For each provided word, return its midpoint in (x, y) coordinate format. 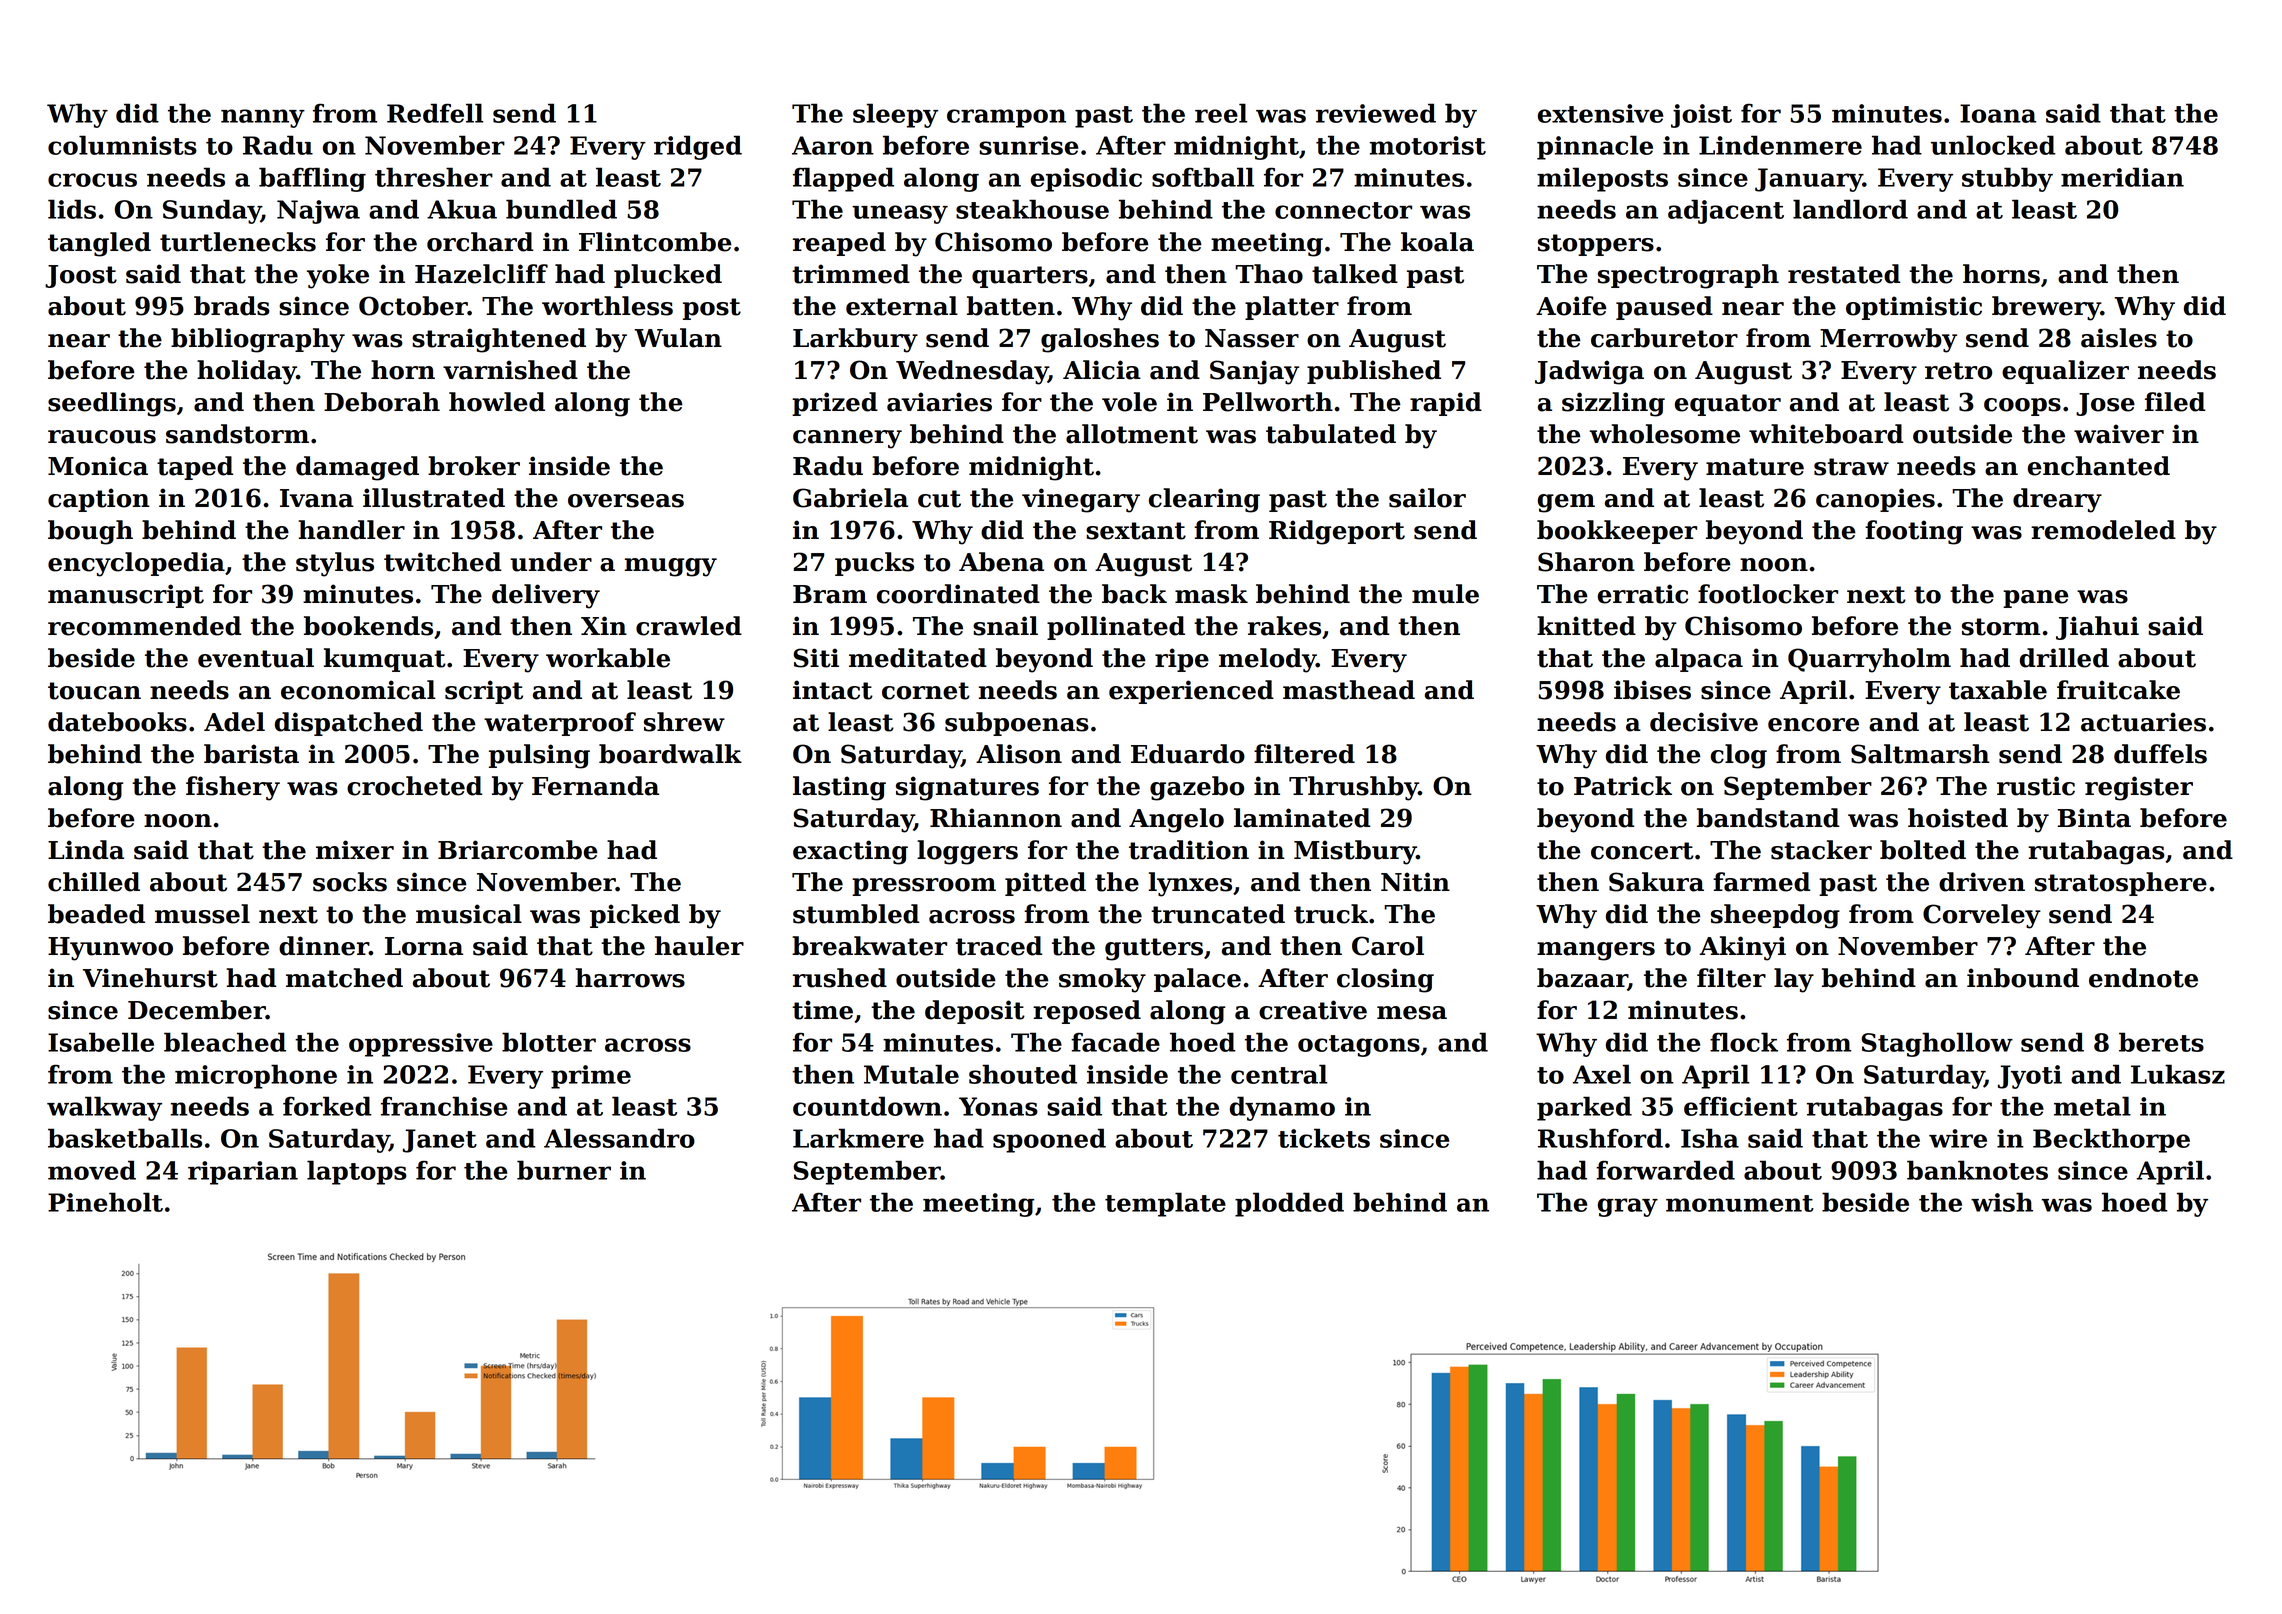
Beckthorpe (2111, 1140)
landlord (1850, 209)
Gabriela (850, 498)
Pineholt (105, 1202)
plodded (1289, 1204)
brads (232, 306)
